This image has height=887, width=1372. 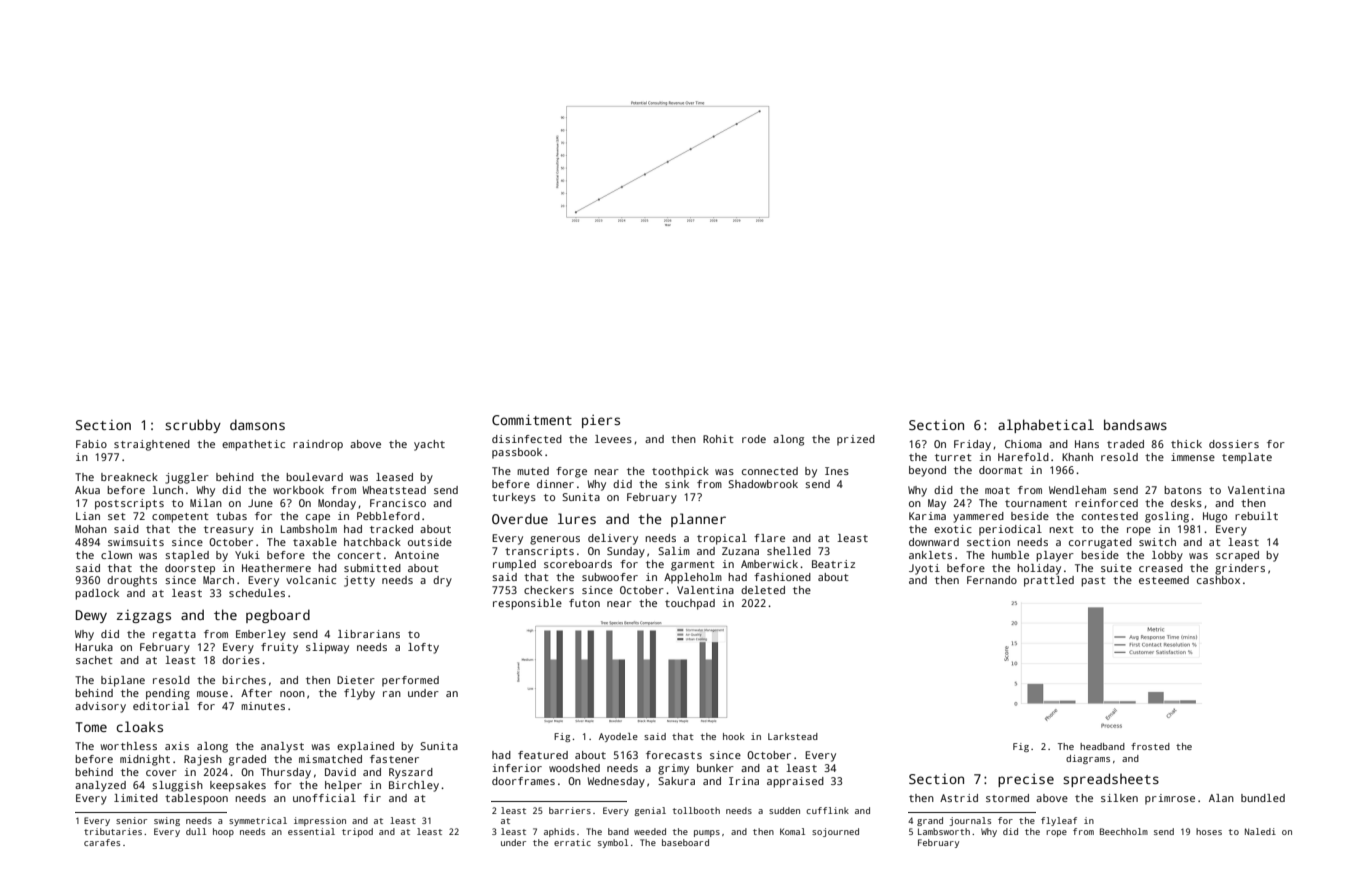 What do you see at coordinates (784, 810) in the image?
I see `sudden` at bounding box center [784, 810].
